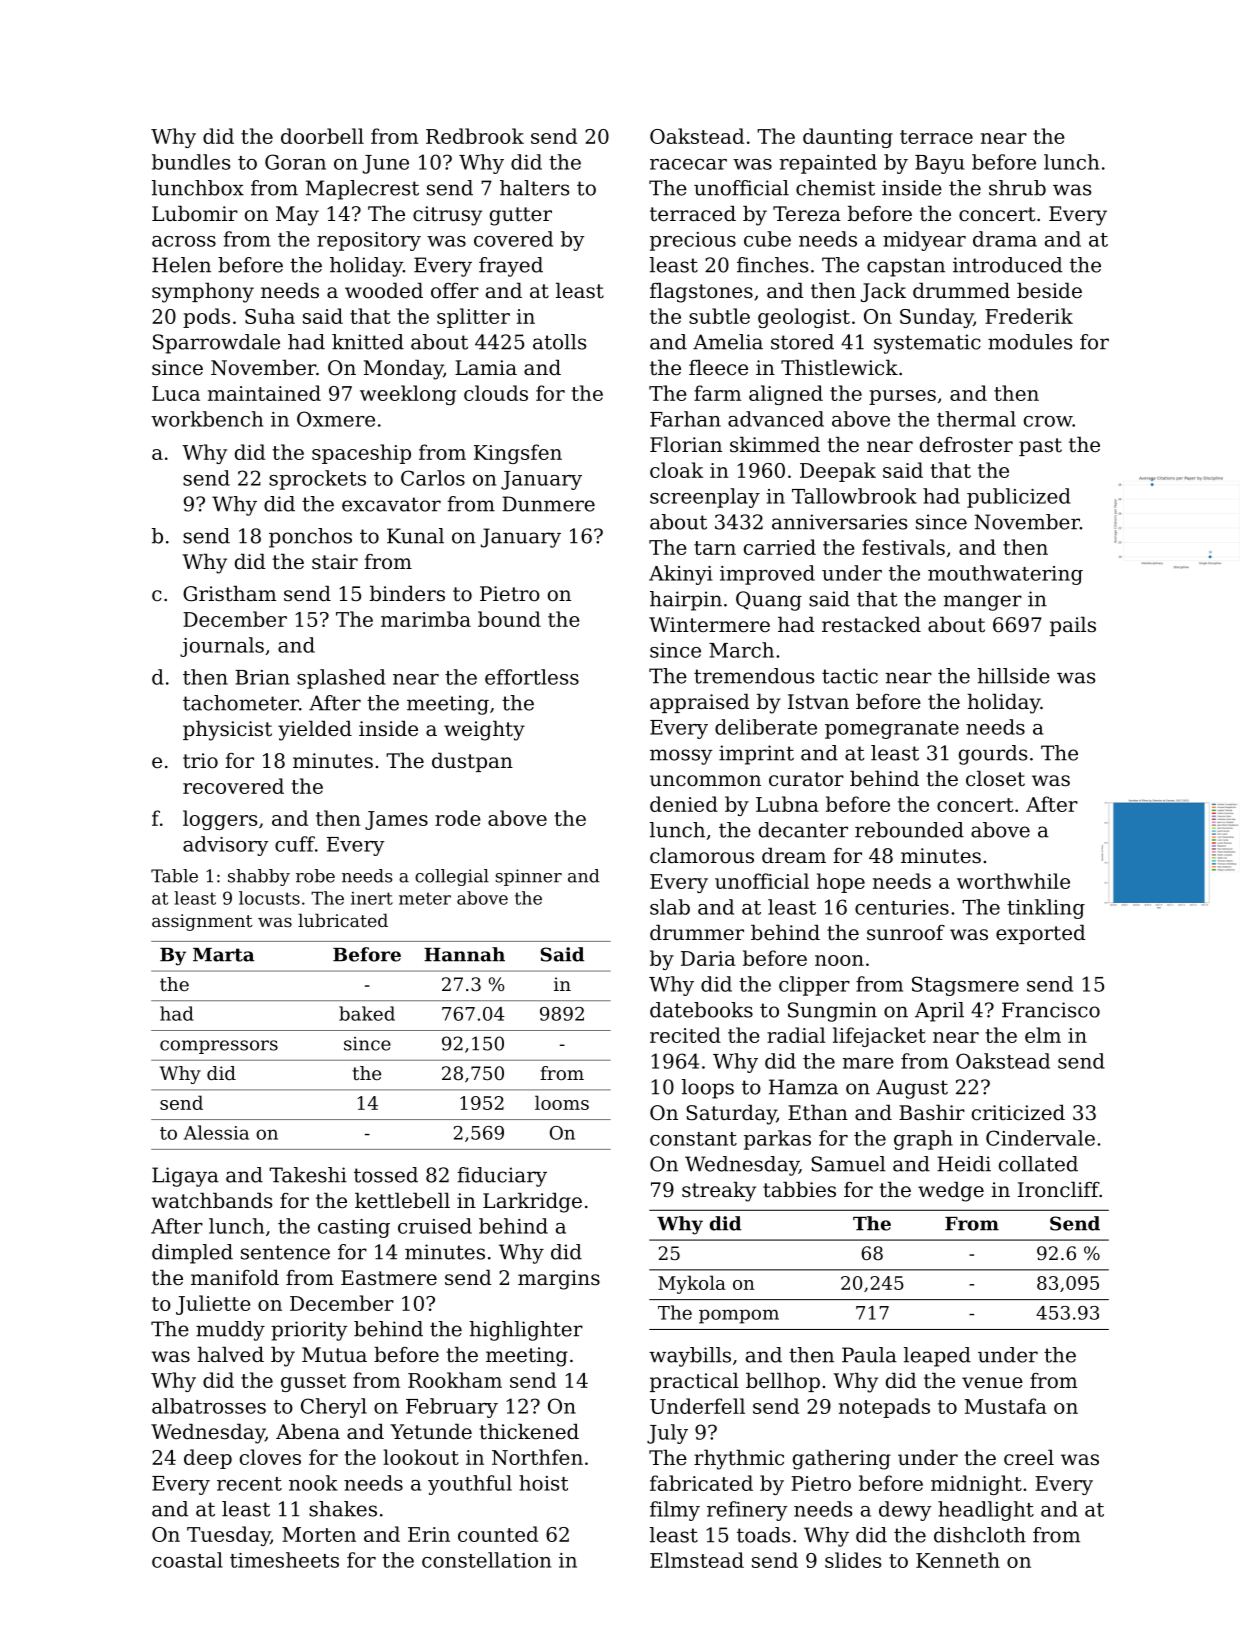 This screenshot has width=1260, height=1630. I want to click on Bayu, so click(939, 164).
